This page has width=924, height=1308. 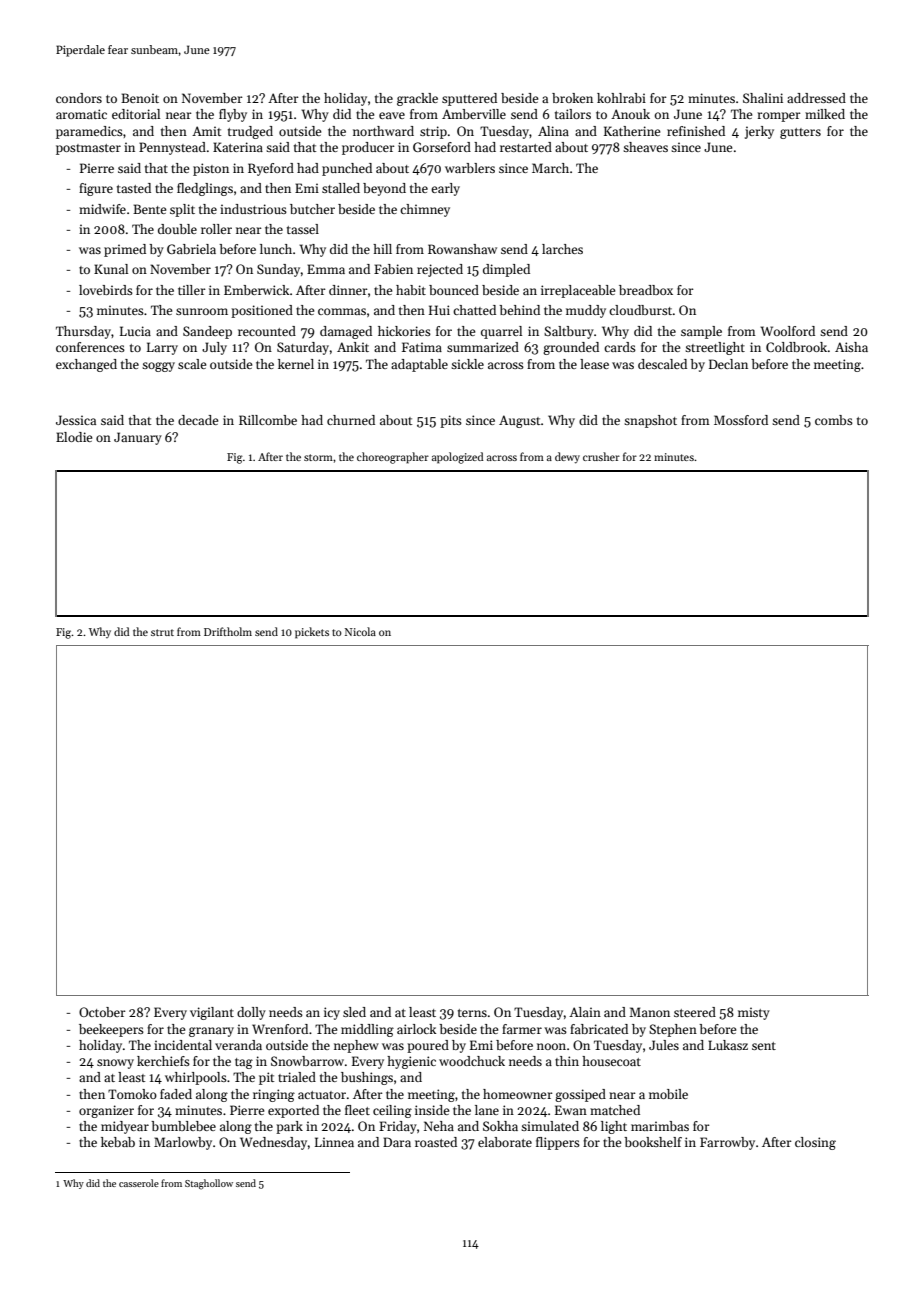 I want to click on hygienic, so click(x=411, y=1062).
